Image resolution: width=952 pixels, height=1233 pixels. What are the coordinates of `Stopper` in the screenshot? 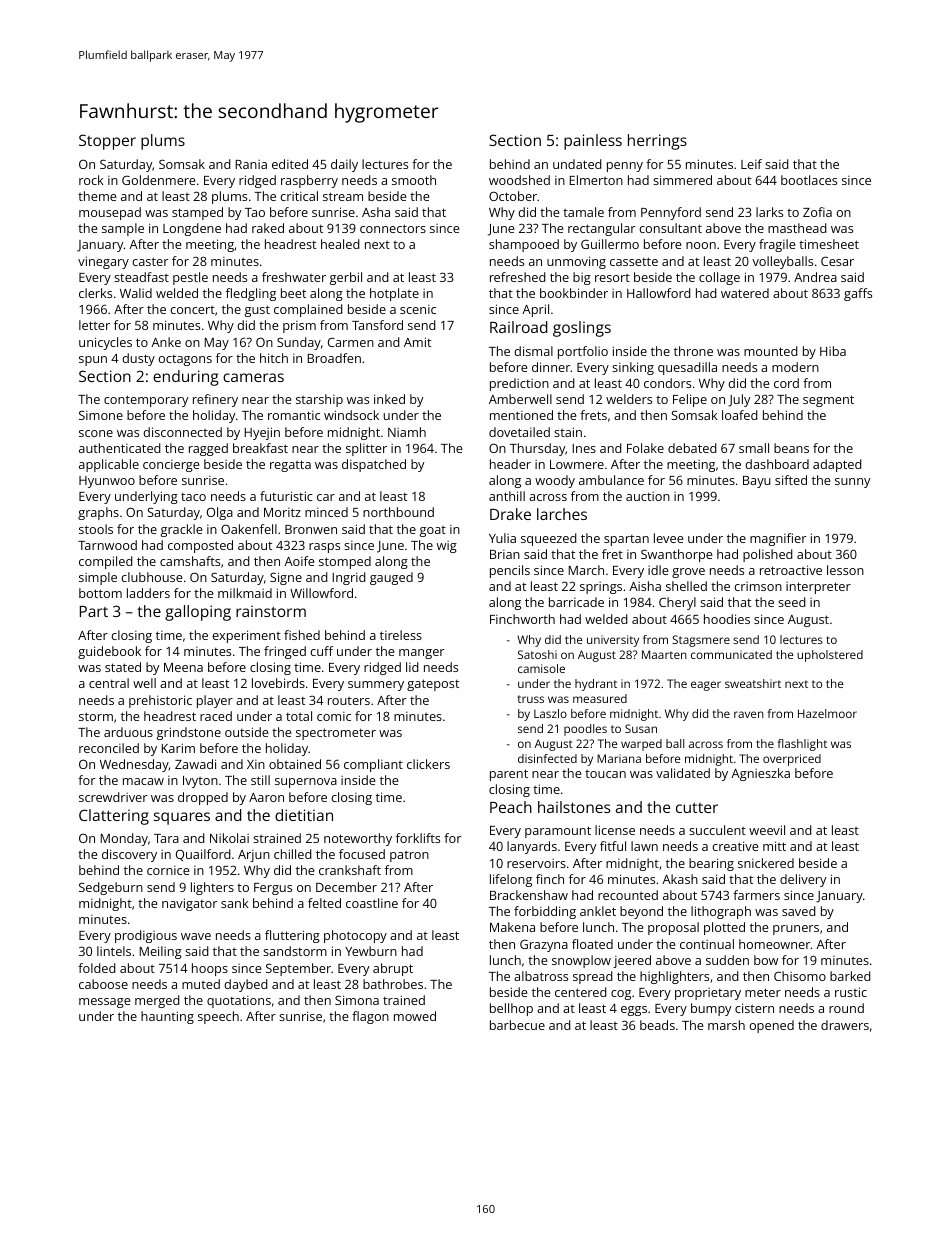 It's located at (107, 142).
